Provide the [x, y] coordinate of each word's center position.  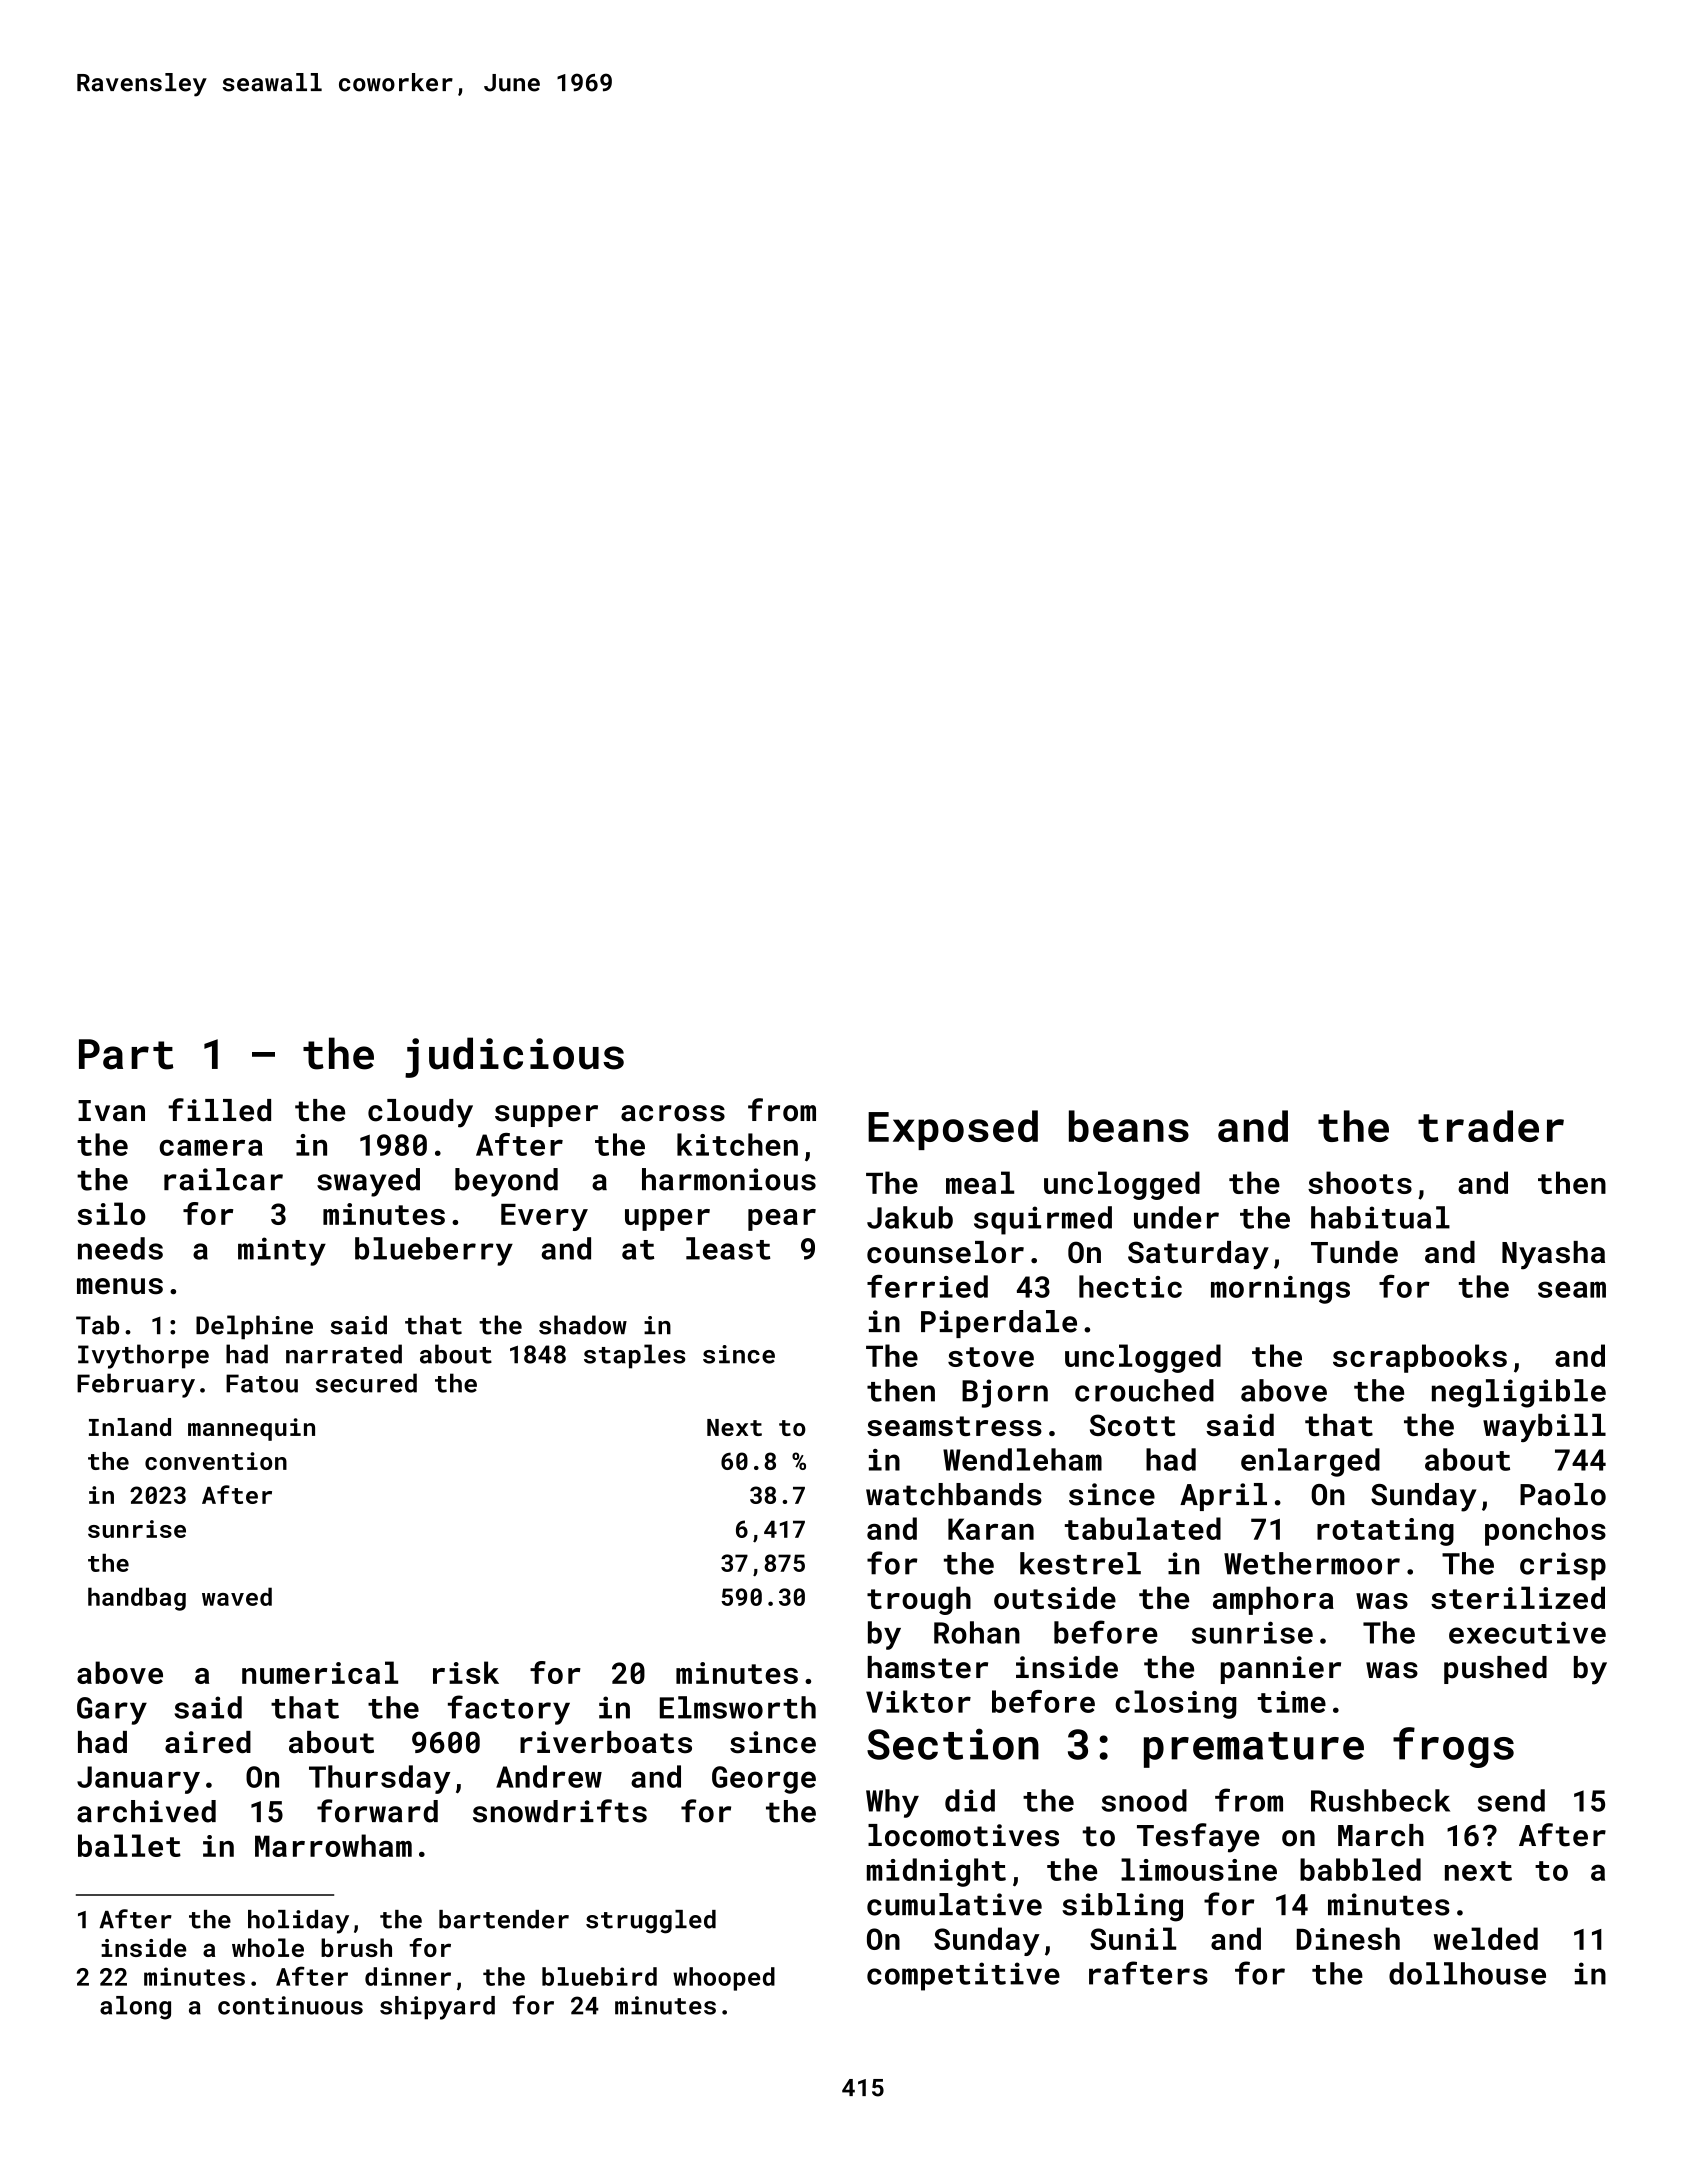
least [728, 1248]
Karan [991, 1529]
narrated [344, 1354]
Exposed [953, 1130]
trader [1491, 1126]
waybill [1544, 1427]
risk [466, 1672]
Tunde [1354, 1252]
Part [126, 1054]
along [135, 2008]
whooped [724, 1979]
